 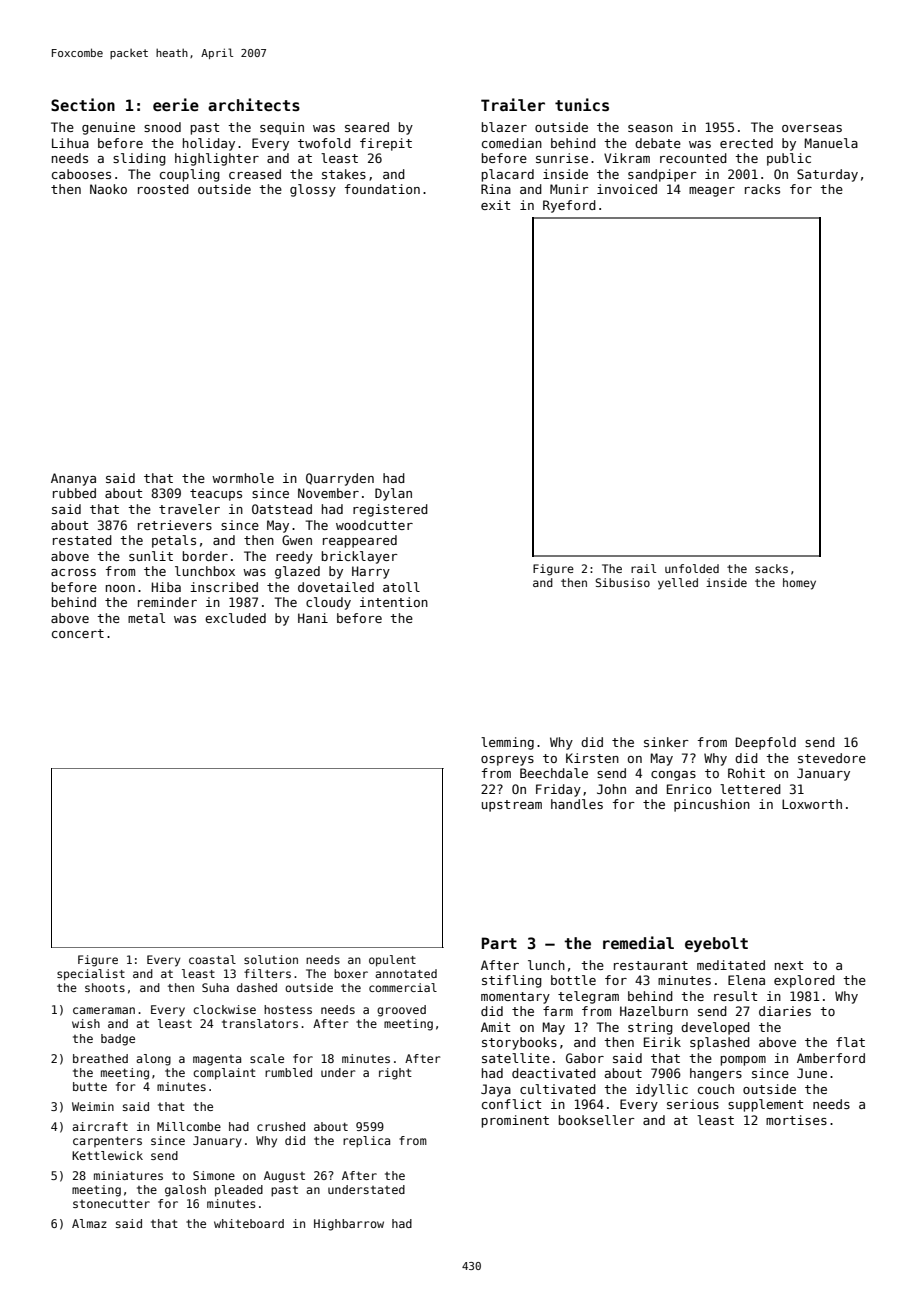 What do you see at coordinates (796, 1120) in the document?
I see `mortises` at bounding box center [796, 1120].
